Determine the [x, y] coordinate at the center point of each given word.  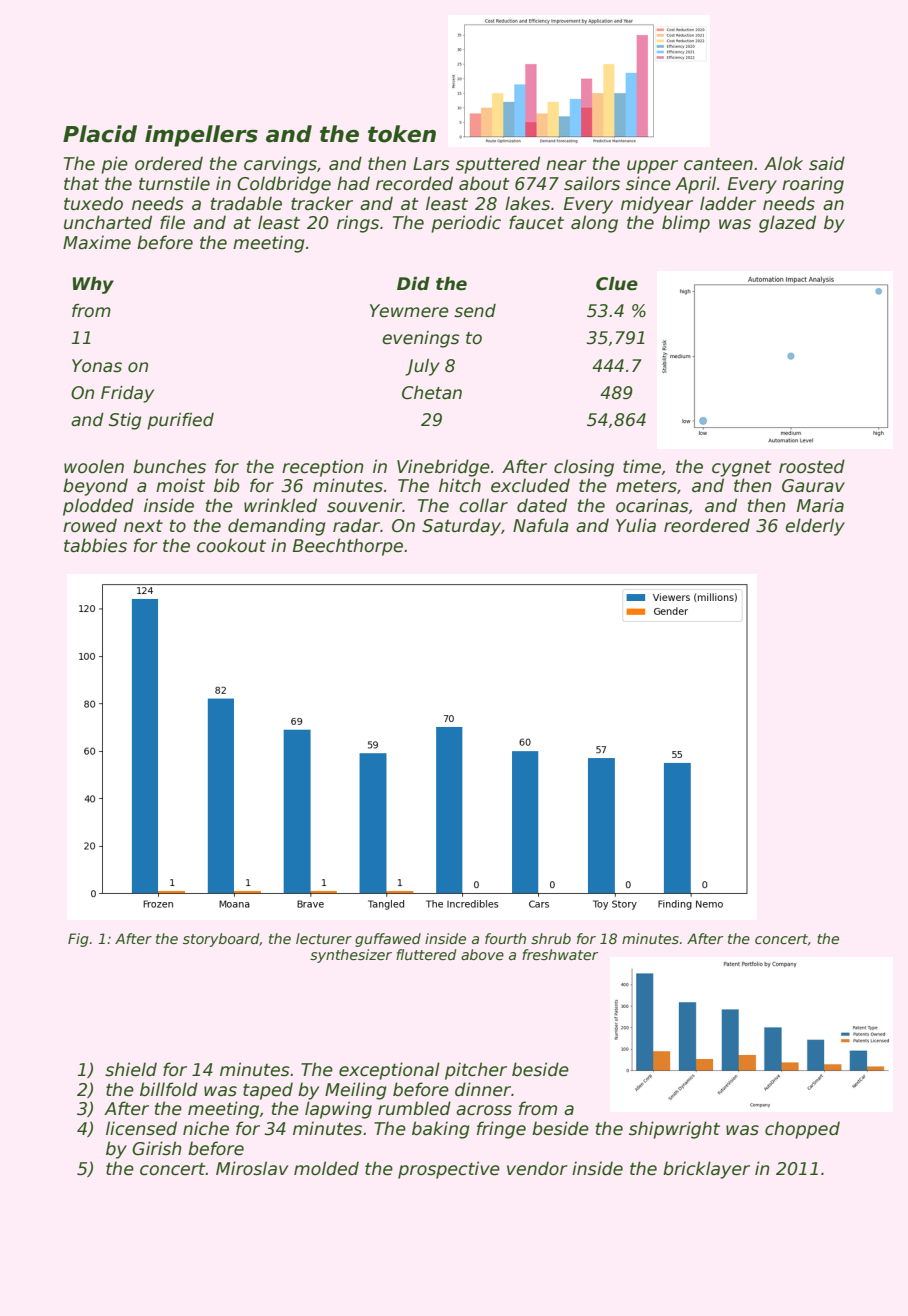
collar [483, 505]
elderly [815, 527]
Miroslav [252, 1168]
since [648, 183]
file [172, 222]
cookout [231, 545]
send [475, 311]
